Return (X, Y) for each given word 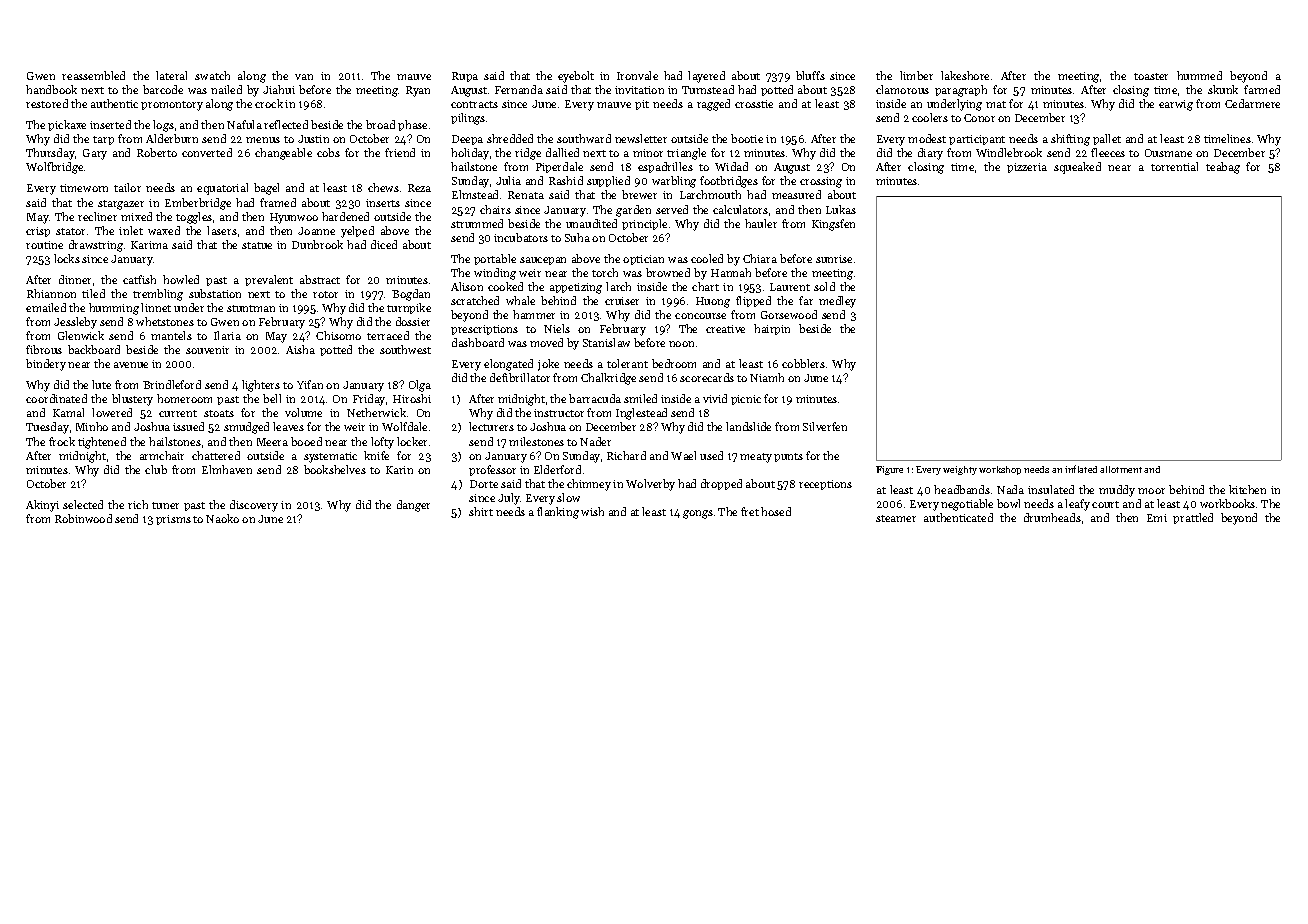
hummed (1199, 75)
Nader (595, 441)
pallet (1107, 139)
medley (837, 302)
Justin (313, 139)
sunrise (834, 259)
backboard (94, 349)
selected (83, 504)
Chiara (760, 258)
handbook (51, 89)
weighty (960, 470)
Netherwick (376, 412)
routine (44, 245)
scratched (475, 300)
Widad (731, 166)
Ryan (418, 91)
